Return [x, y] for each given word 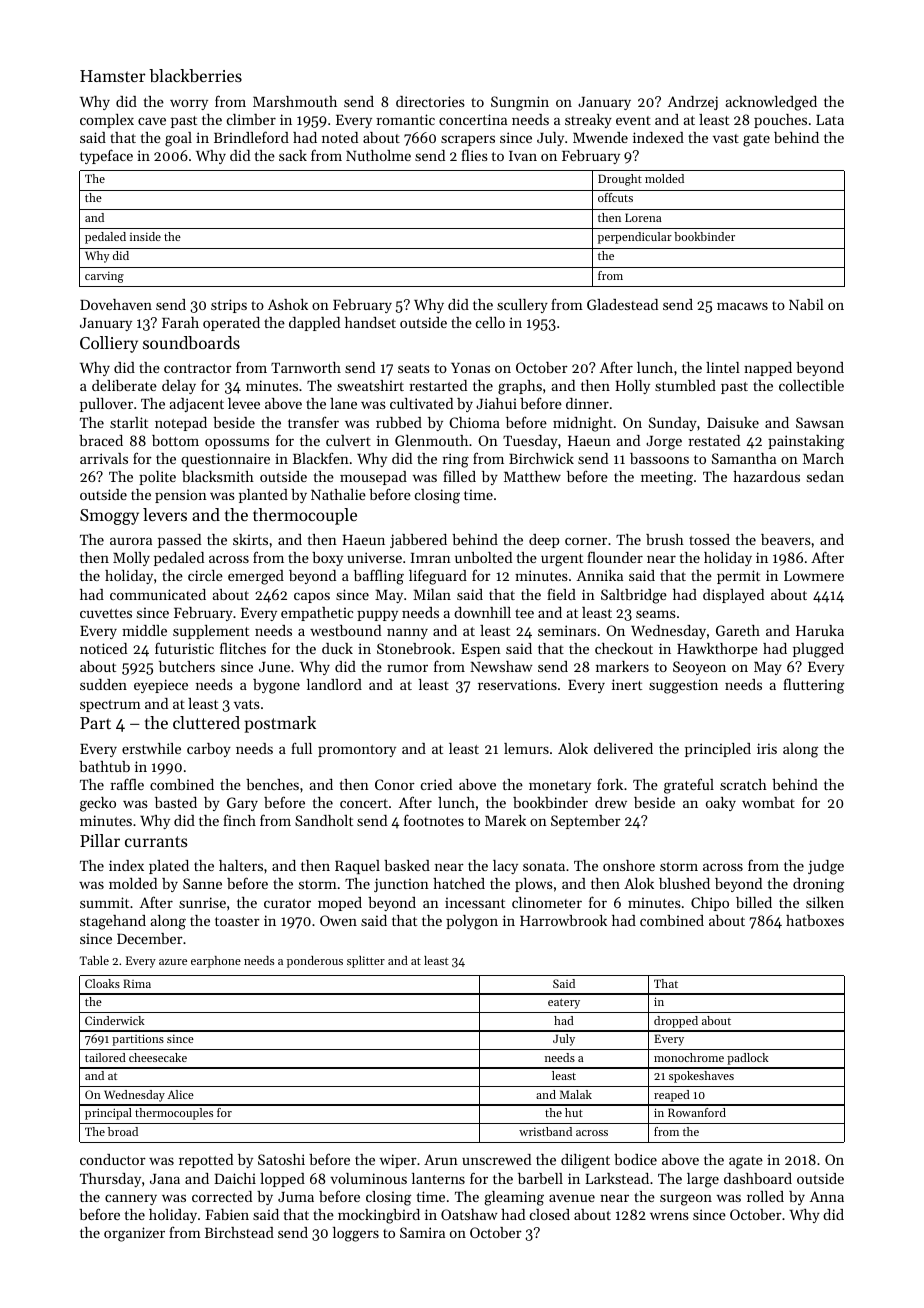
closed [550, 1214]
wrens [669, 1216]
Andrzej [693, 103]
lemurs [526, 748]
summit [104, 902]
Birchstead [239, 1232]
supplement [211, 632]
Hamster [113, 76]
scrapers [468, 140]
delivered [623, 748]
